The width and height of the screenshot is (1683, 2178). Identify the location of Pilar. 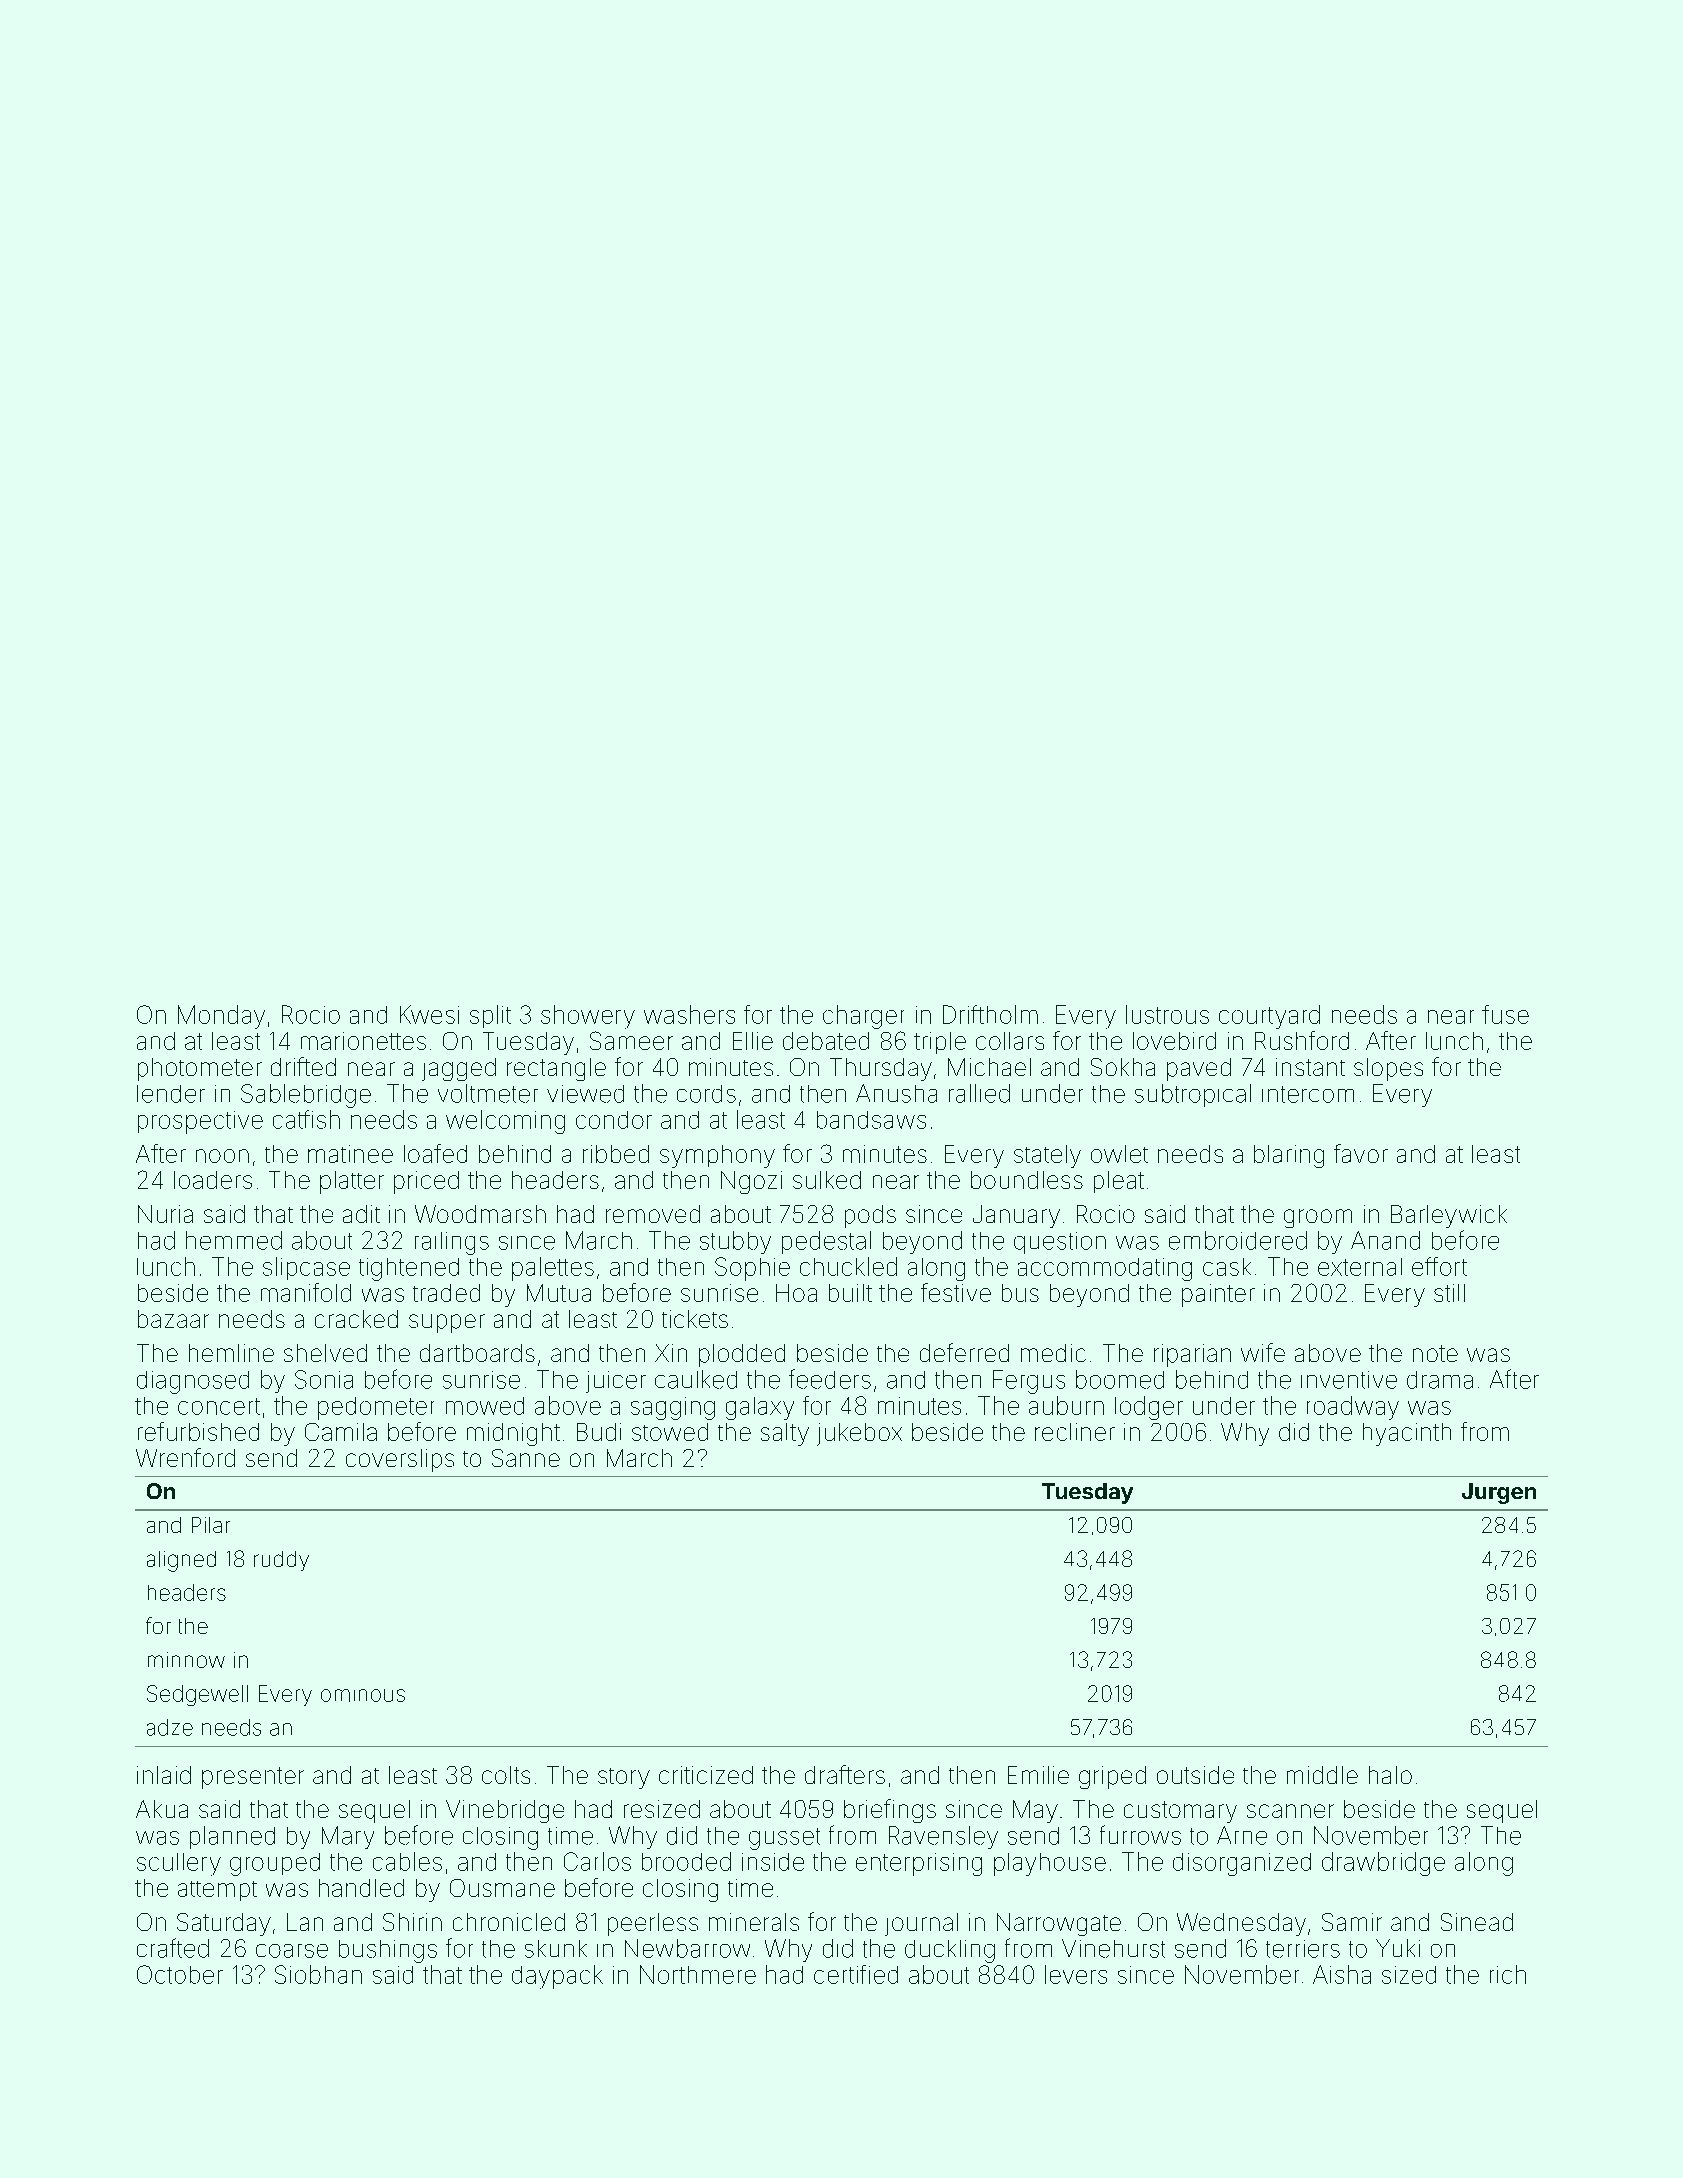
(211, 1525).
